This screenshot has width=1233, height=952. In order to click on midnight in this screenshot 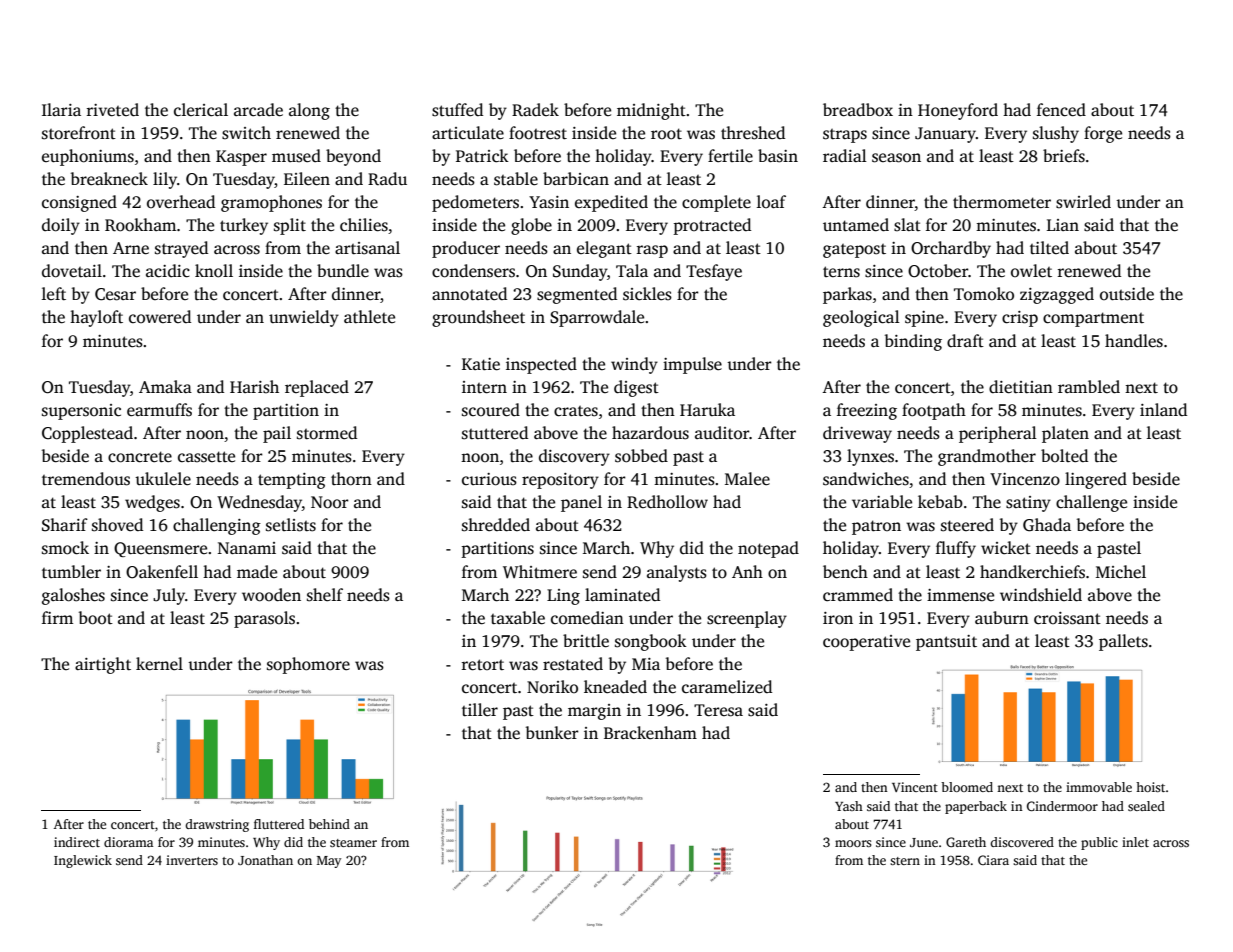, I will do `click(651, 111)`.
